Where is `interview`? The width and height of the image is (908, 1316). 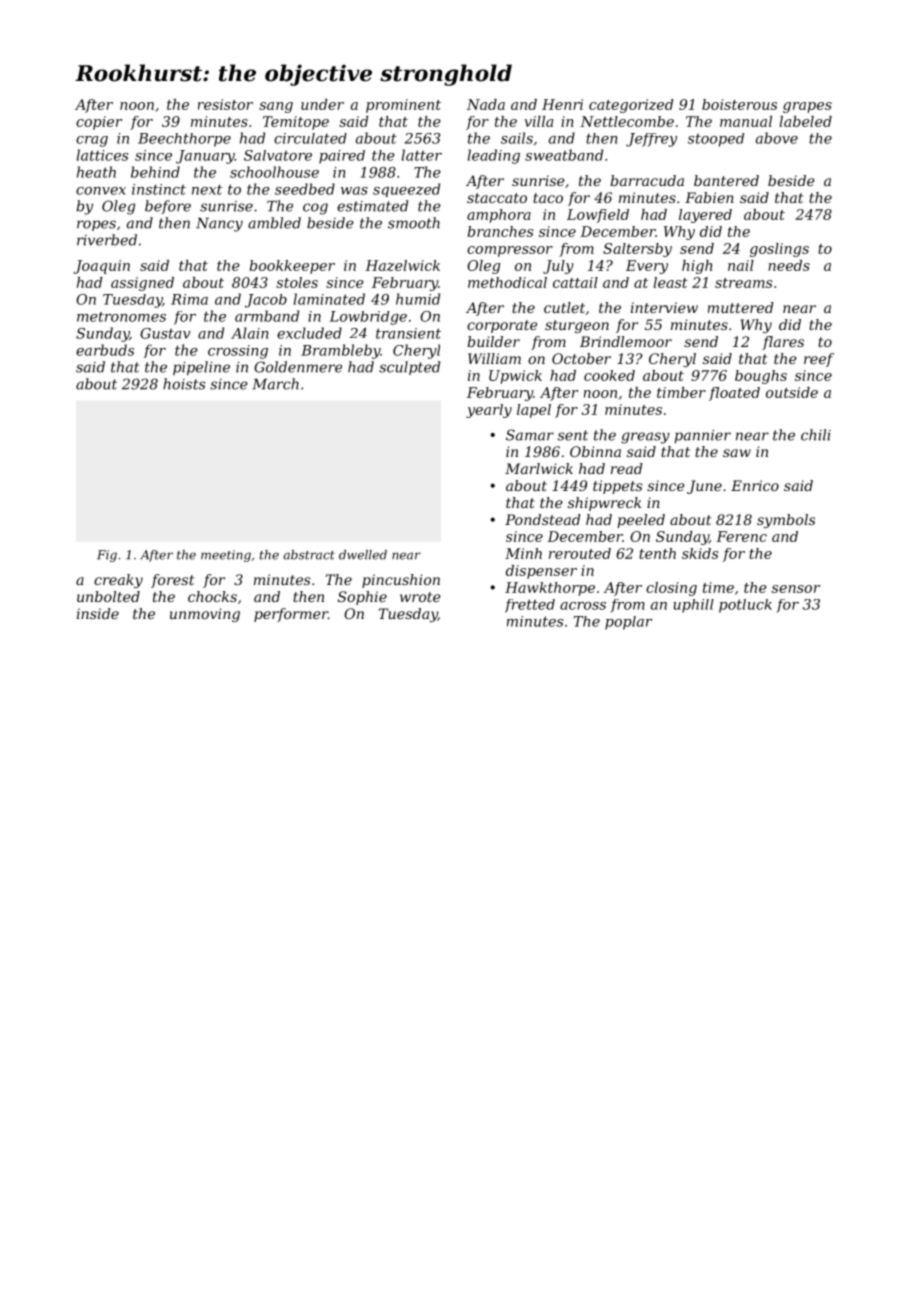
interview is located at coordinates (664, 307).
